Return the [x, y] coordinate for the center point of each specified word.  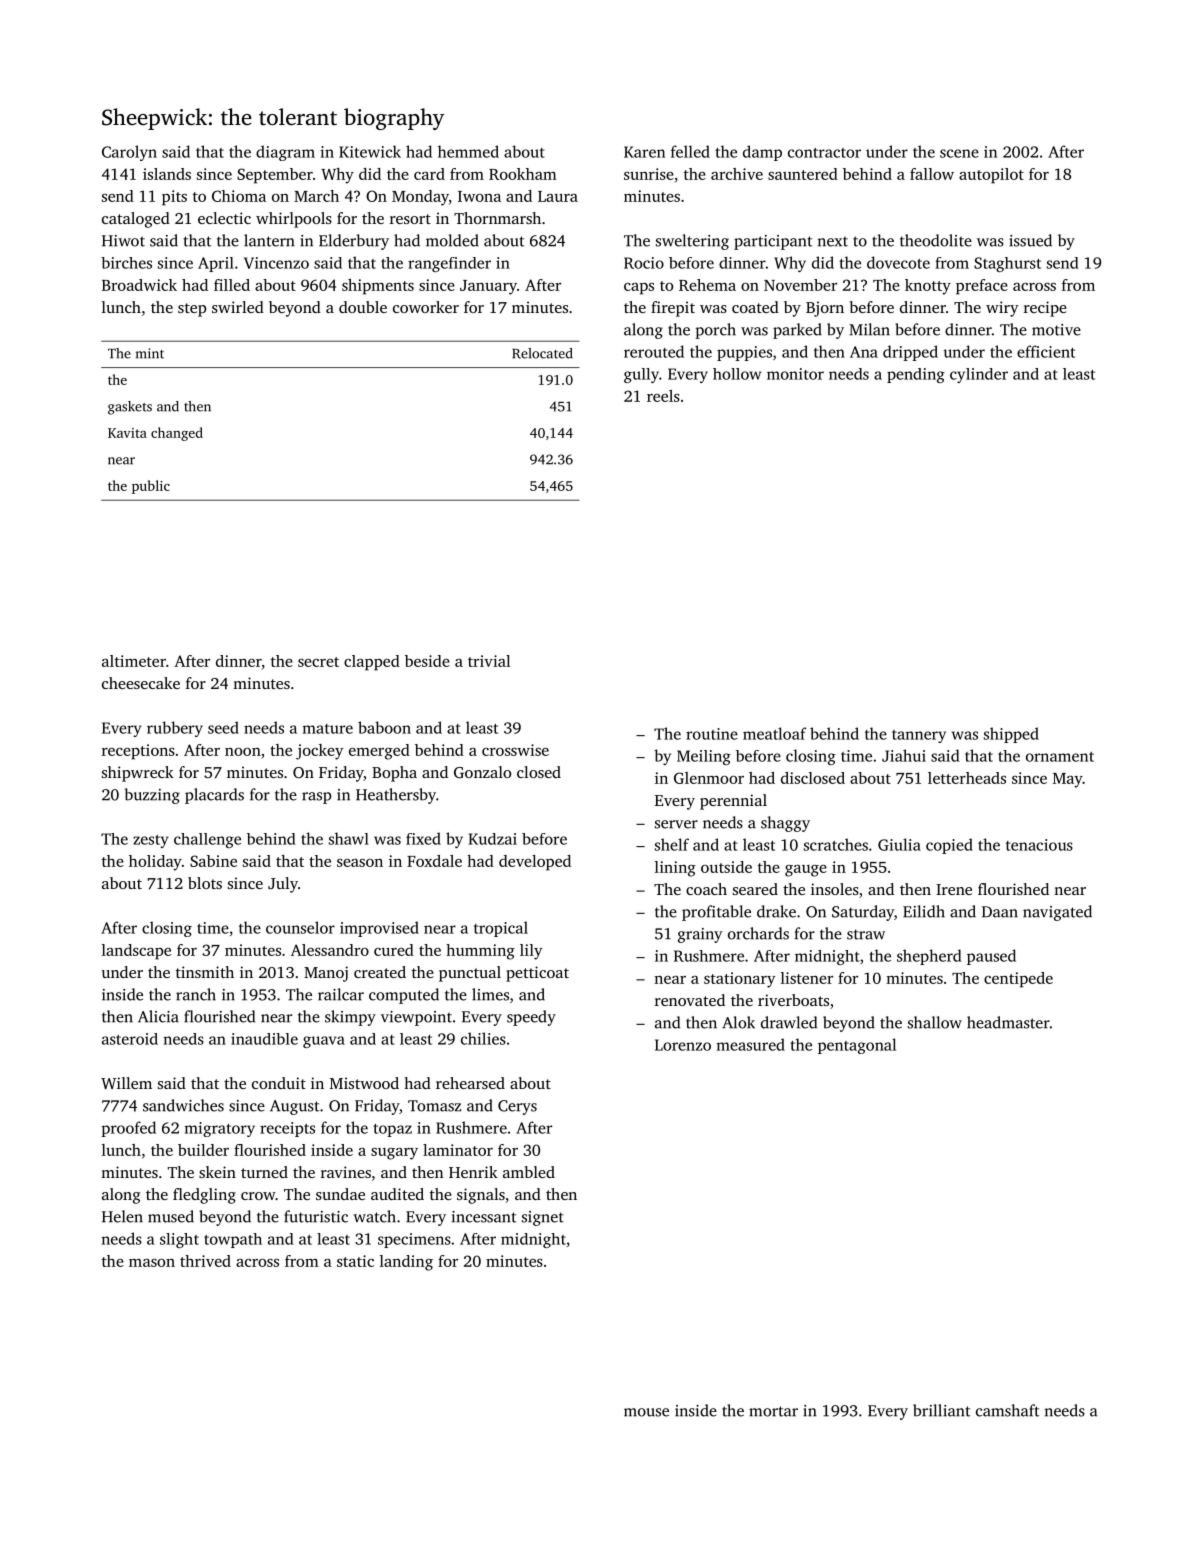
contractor [824, 153]
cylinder [979, 375]
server [676, 824]
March [316, 196]
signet [543, 1218]
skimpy [350, 1018]
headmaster [1008, 1022]
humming [480, 952]
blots [205, 883]
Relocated [542, 353]
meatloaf [774, 733]
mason [152, 1263]
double [363, 307]
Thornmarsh [497, 218]
